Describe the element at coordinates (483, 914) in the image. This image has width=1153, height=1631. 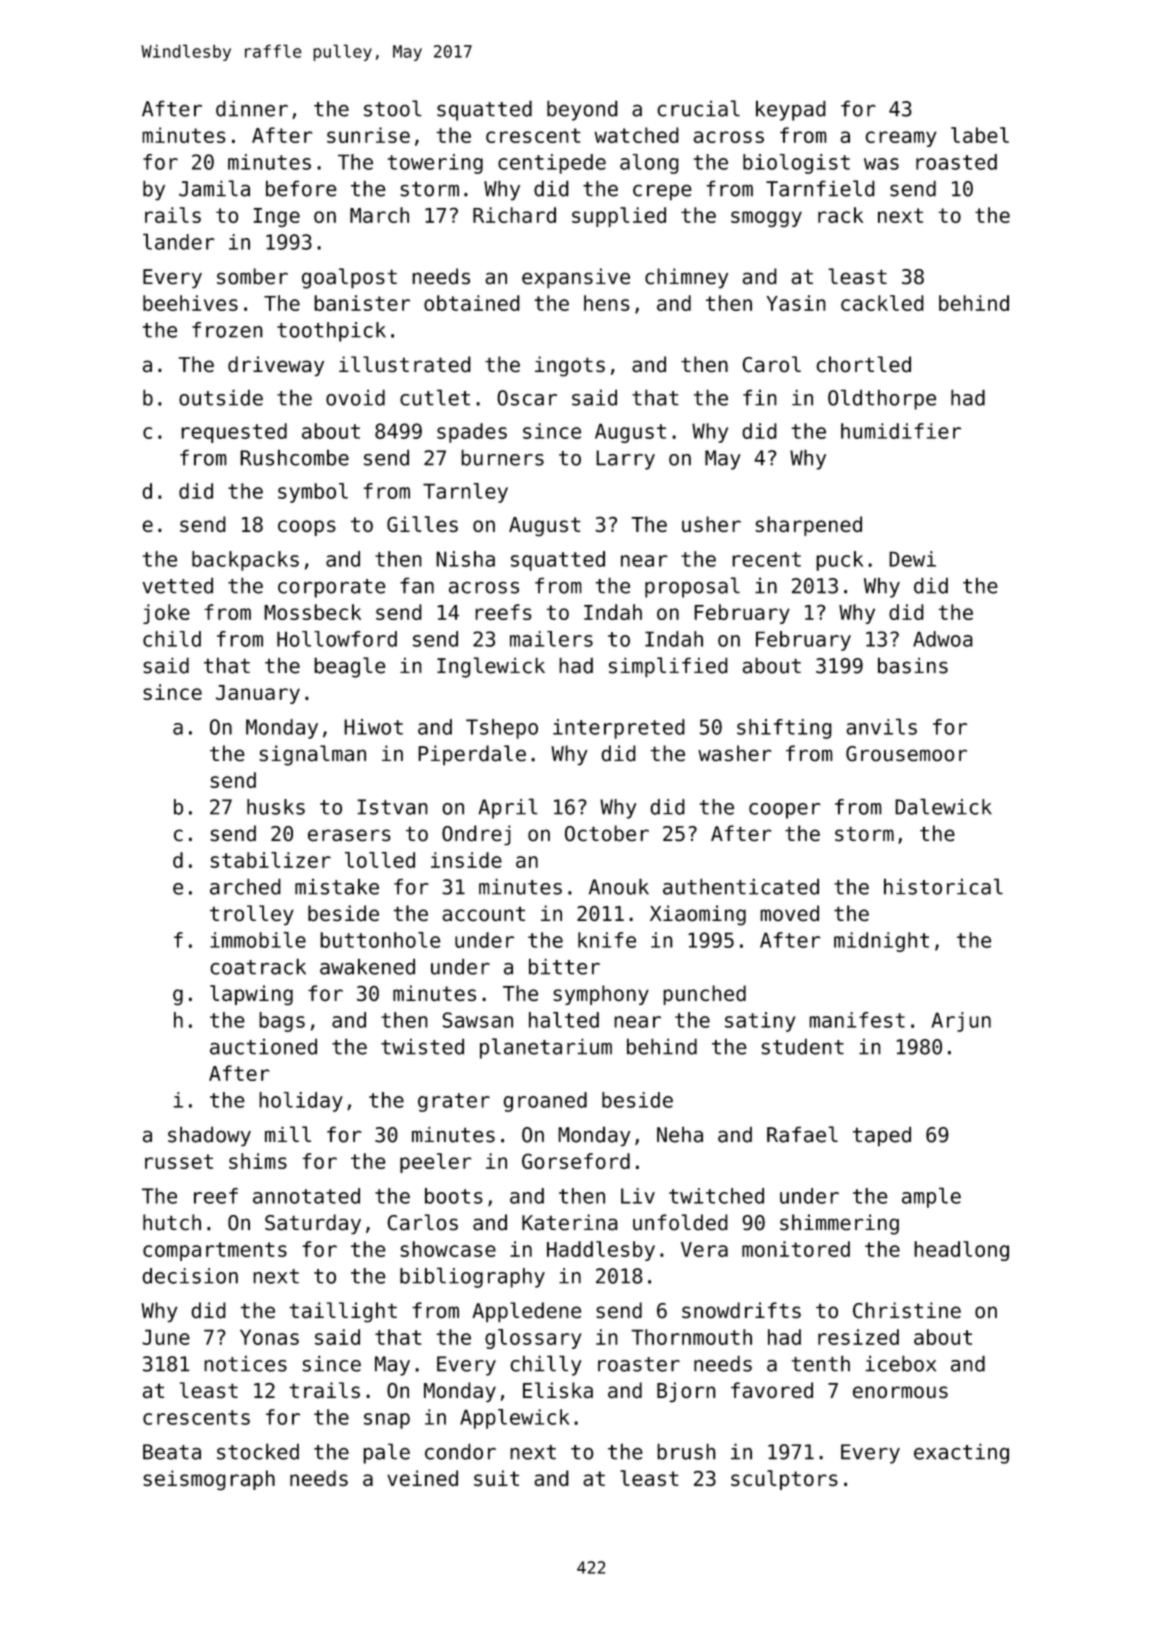
I see `account` at that location.
